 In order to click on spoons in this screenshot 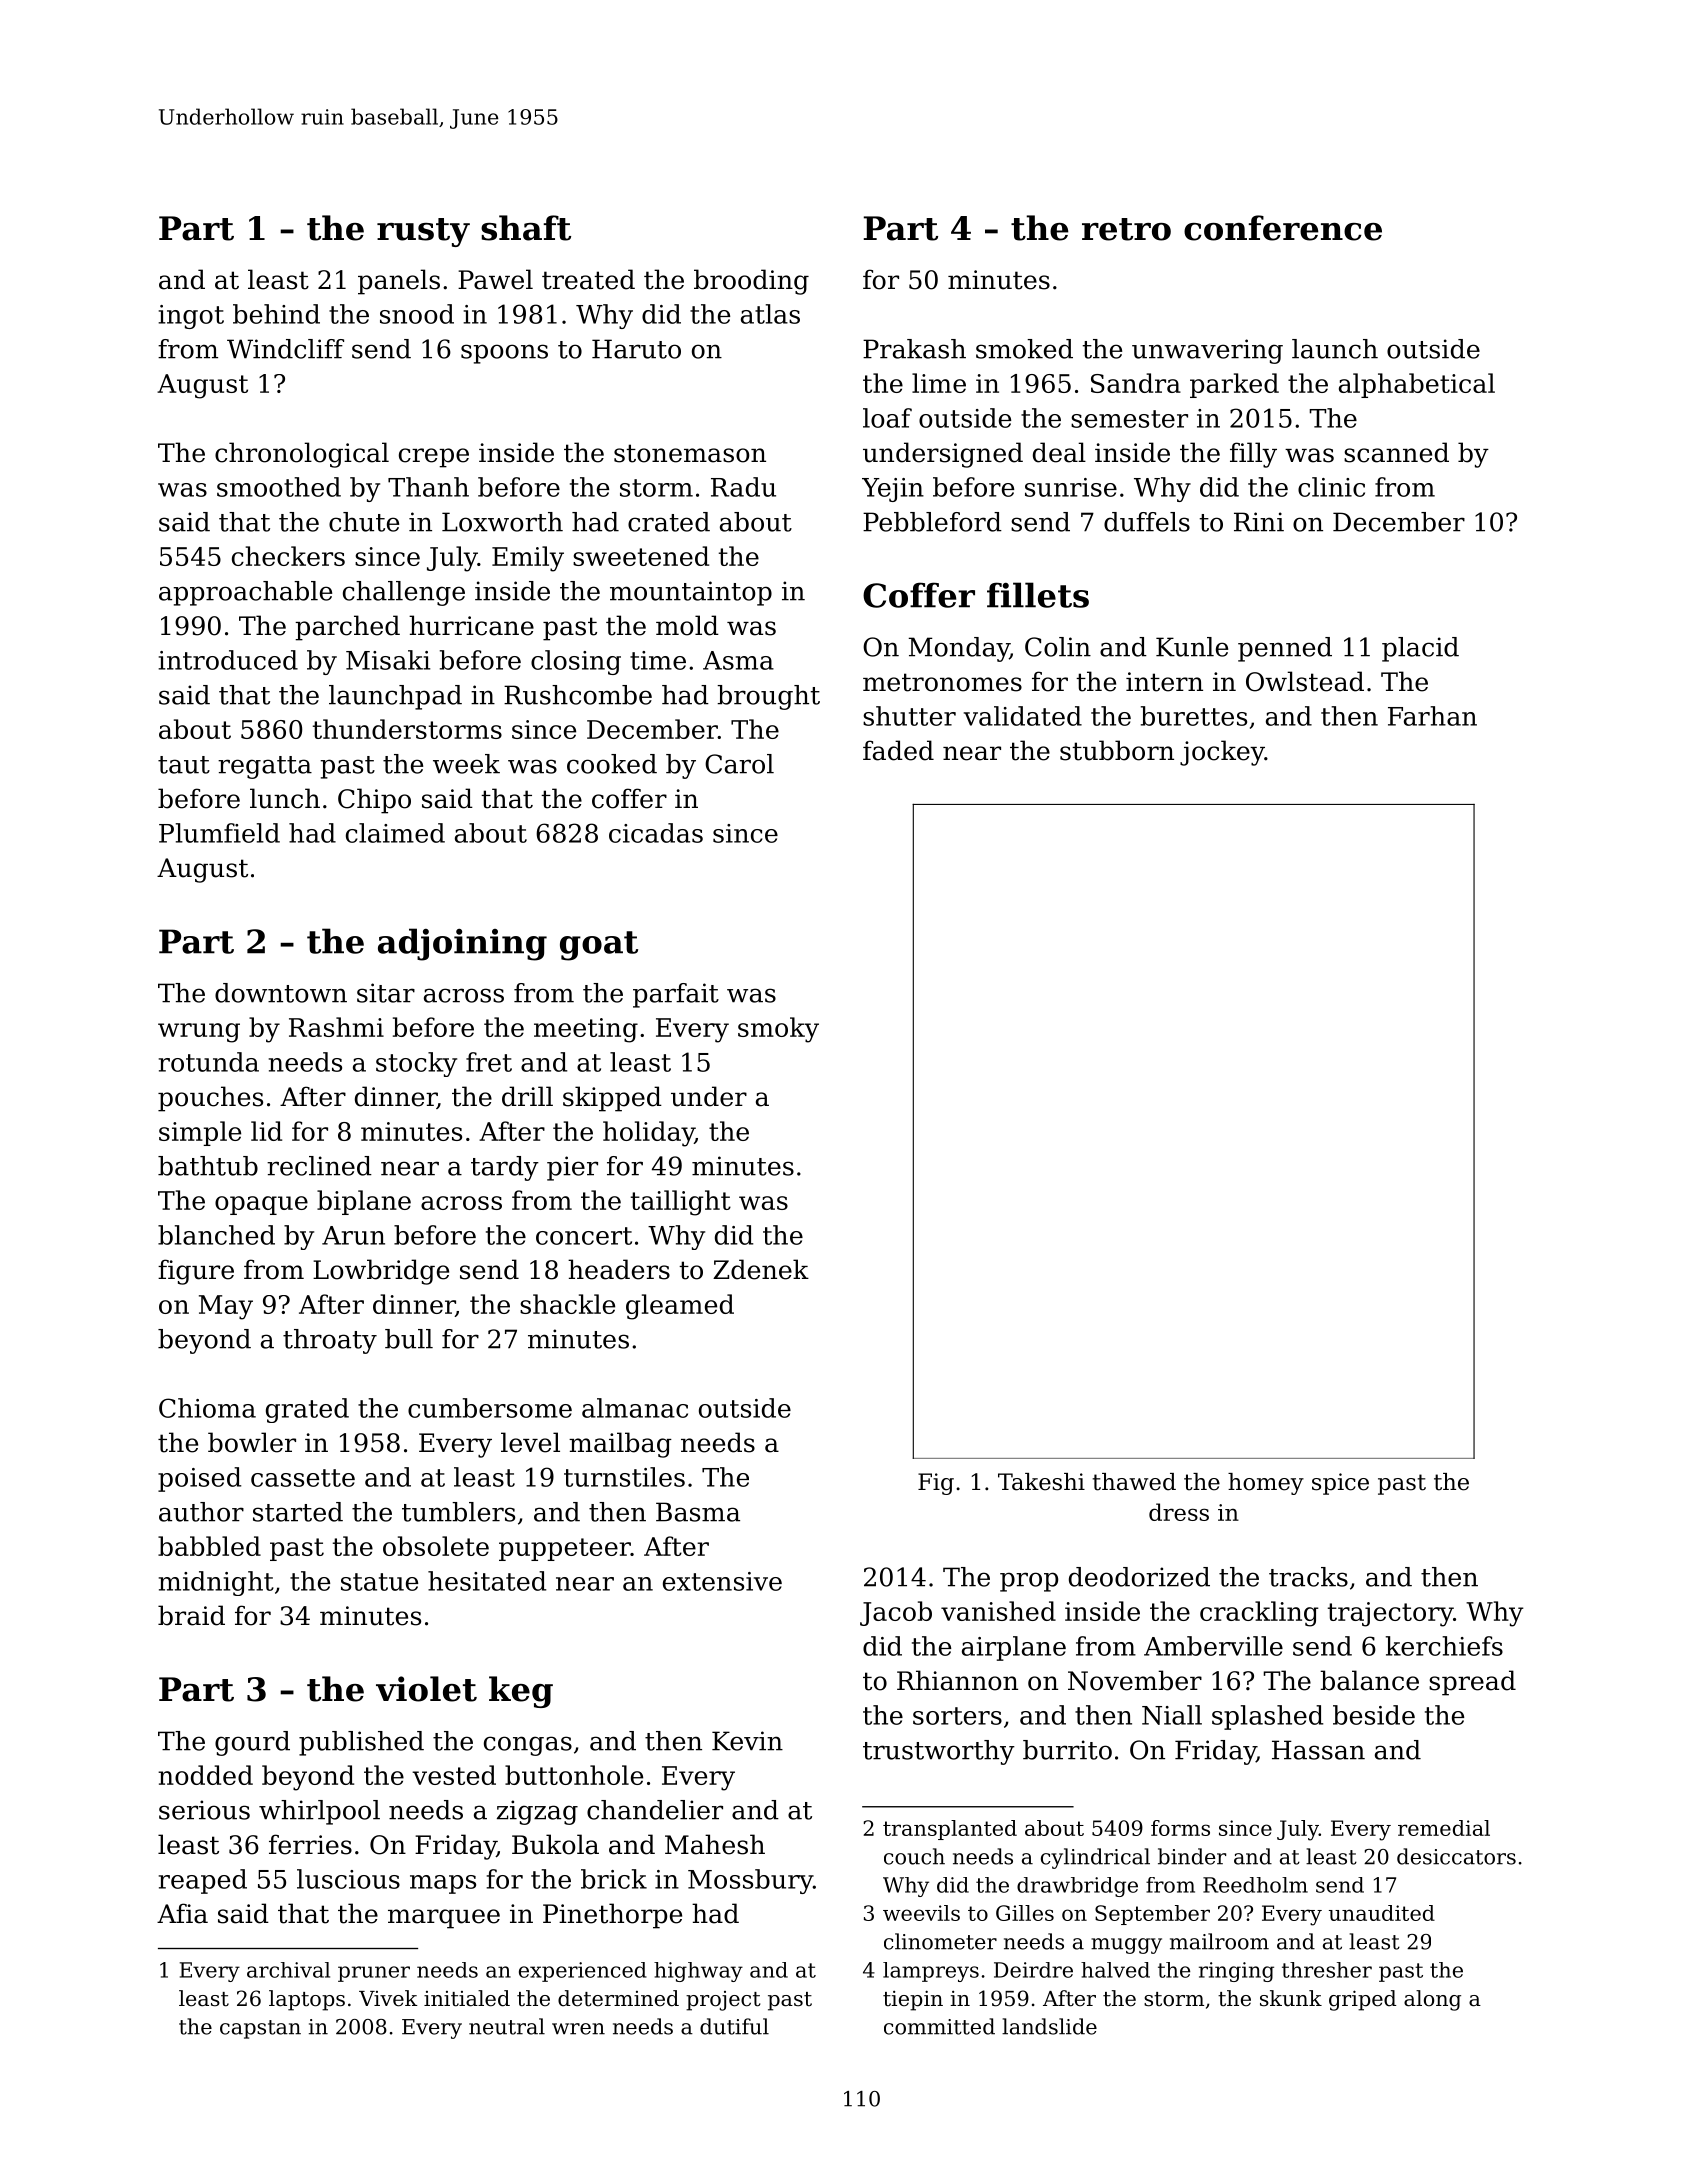, I will do `click(504, 354)`.
